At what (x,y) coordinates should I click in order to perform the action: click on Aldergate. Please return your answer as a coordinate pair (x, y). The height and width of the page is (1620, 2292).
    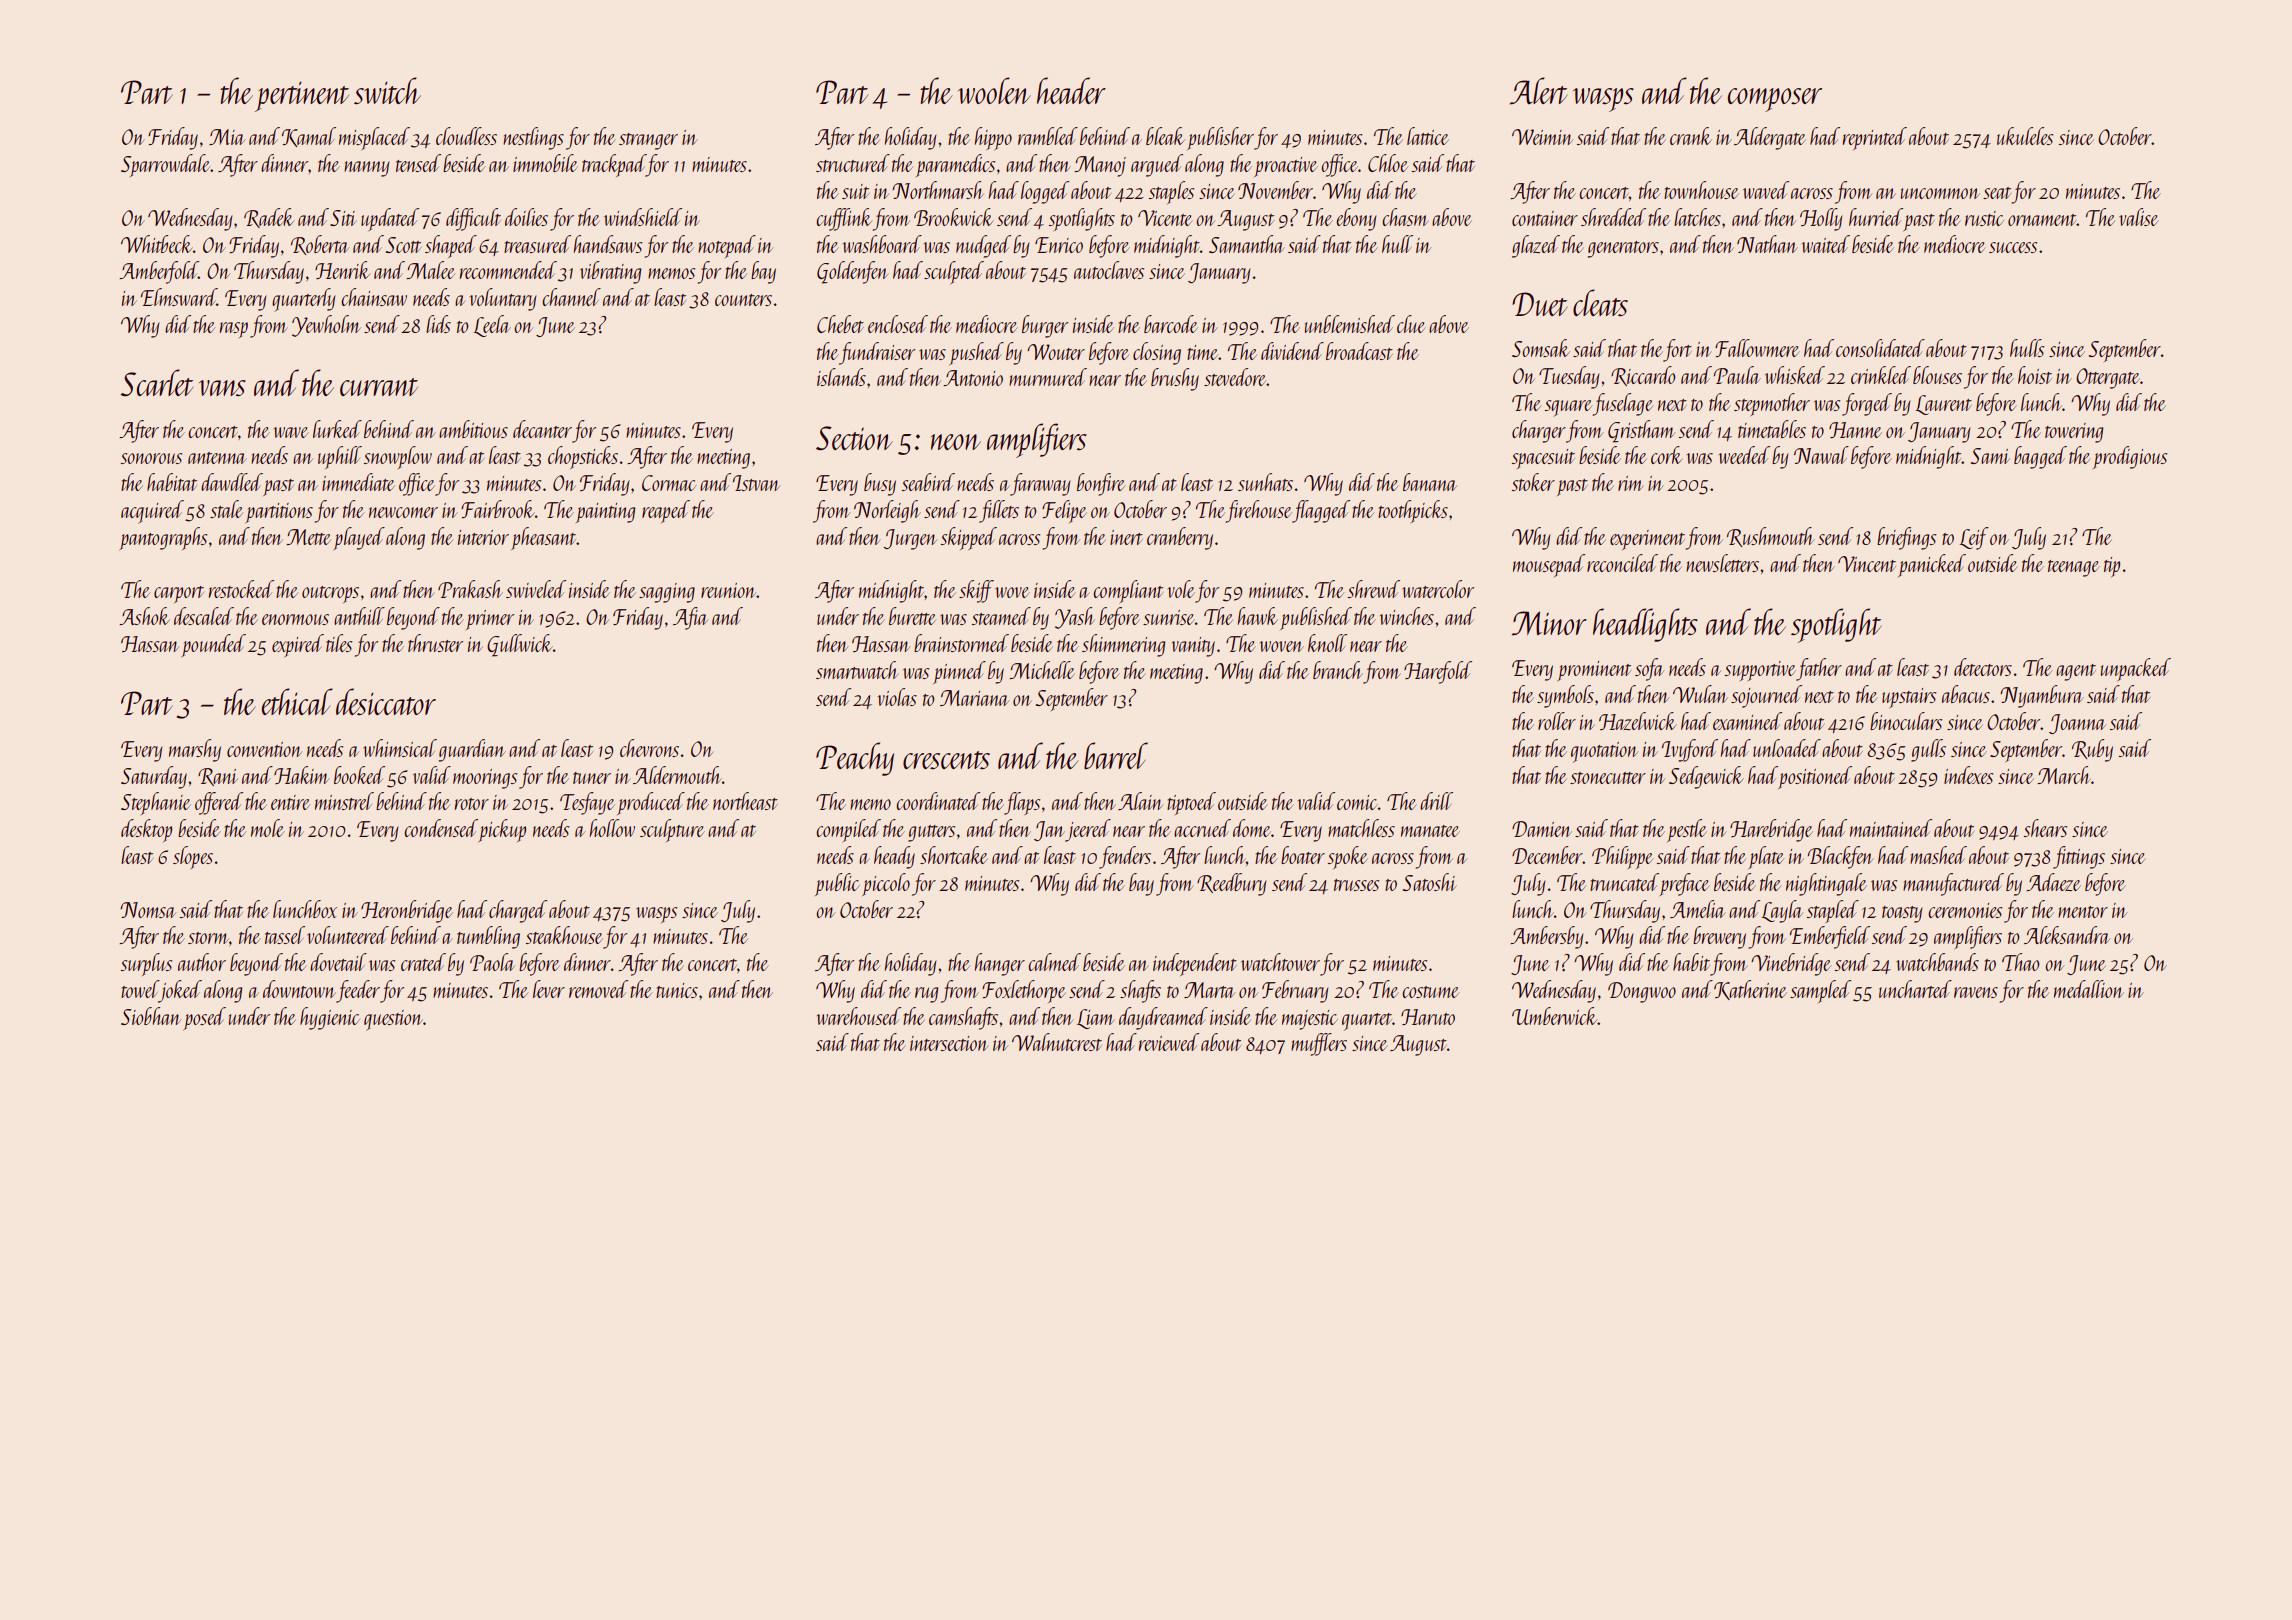
    Looking at the image, I should click on (1770, 138).
